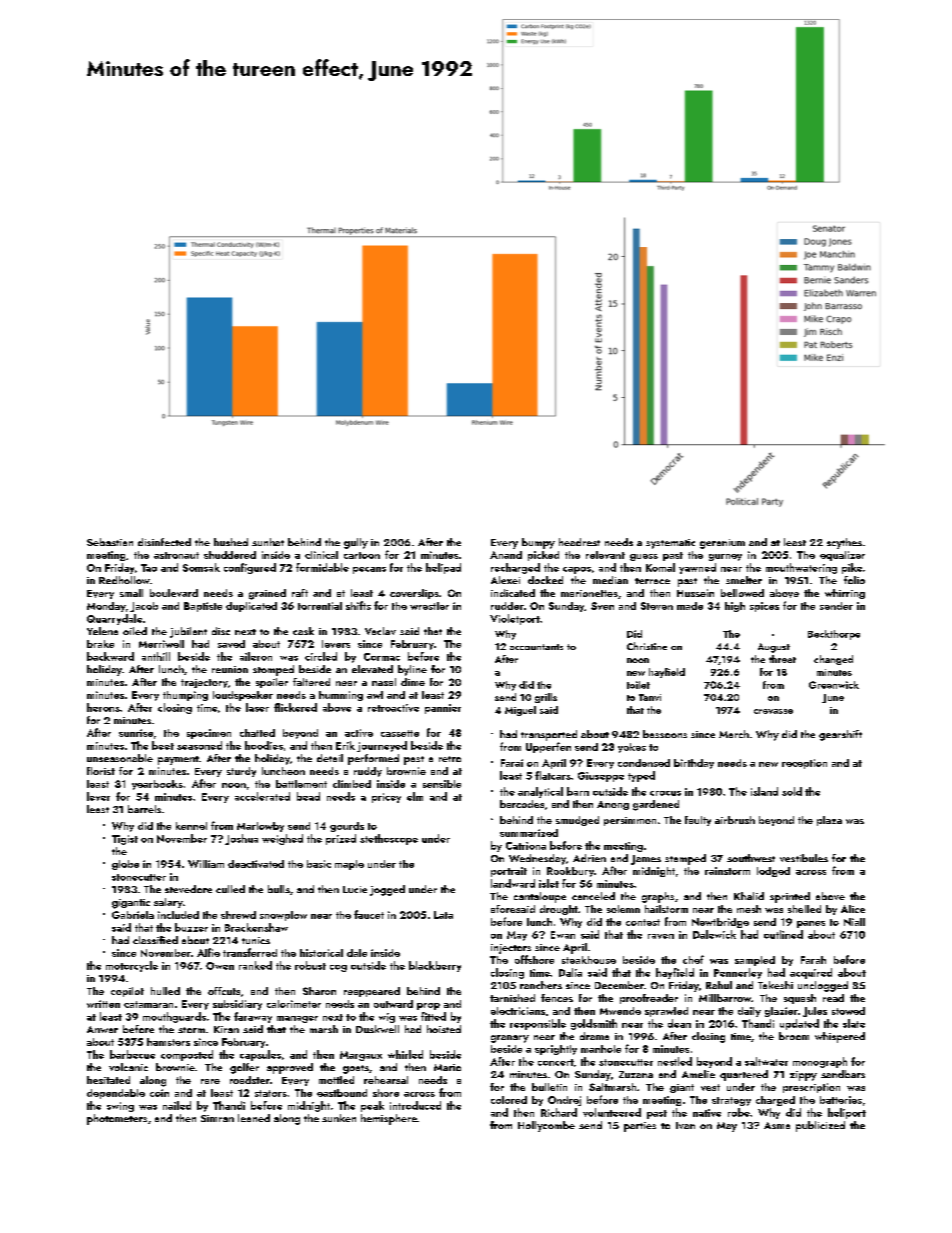 This screenshot has width=952, height=1233. What do you see at coordinates (579, 542) in the screenshot?
I see `headrest` at bounding box center [579, 542].
